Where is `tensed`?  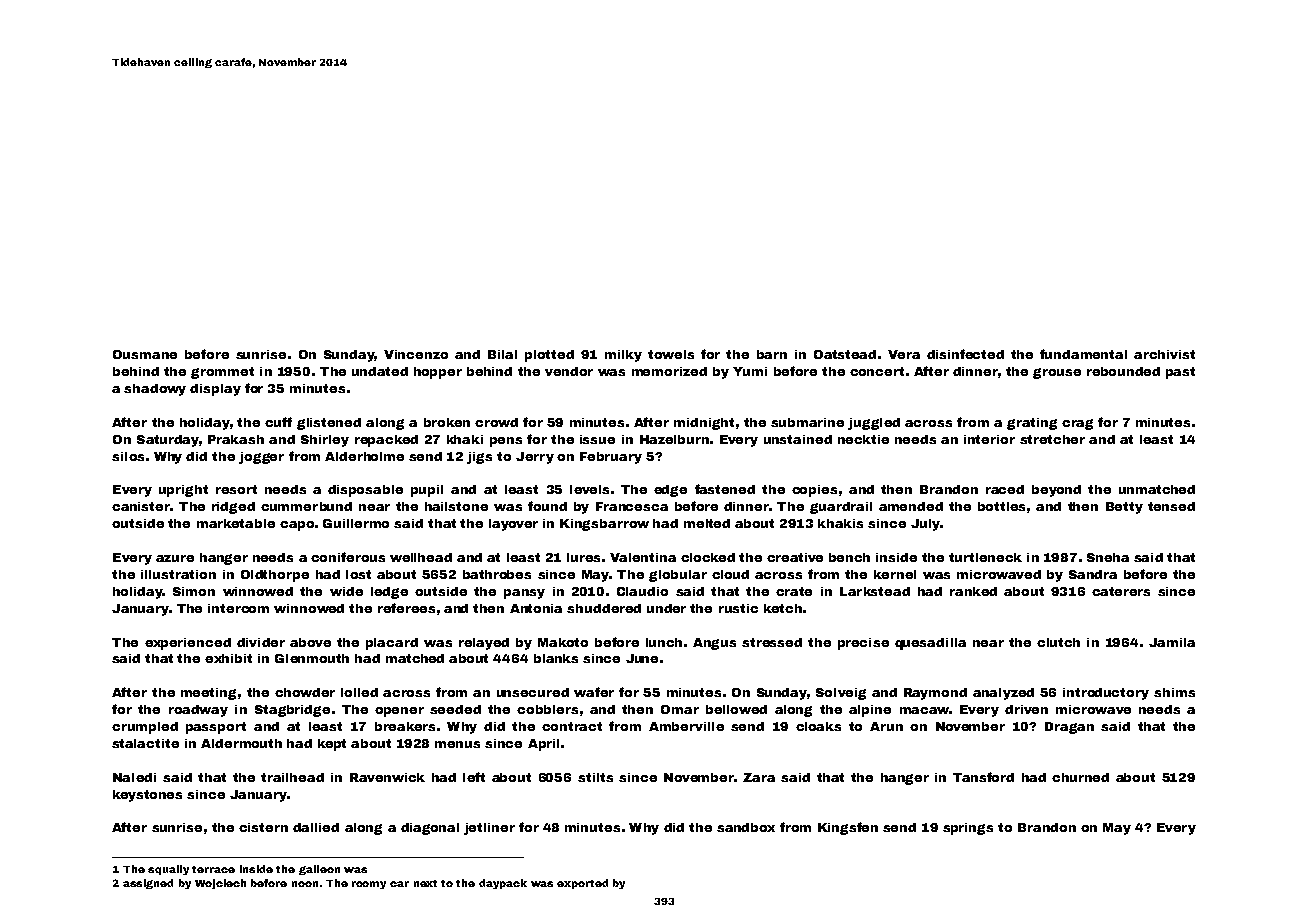
tensed is located at coordinates (1171, 506).
